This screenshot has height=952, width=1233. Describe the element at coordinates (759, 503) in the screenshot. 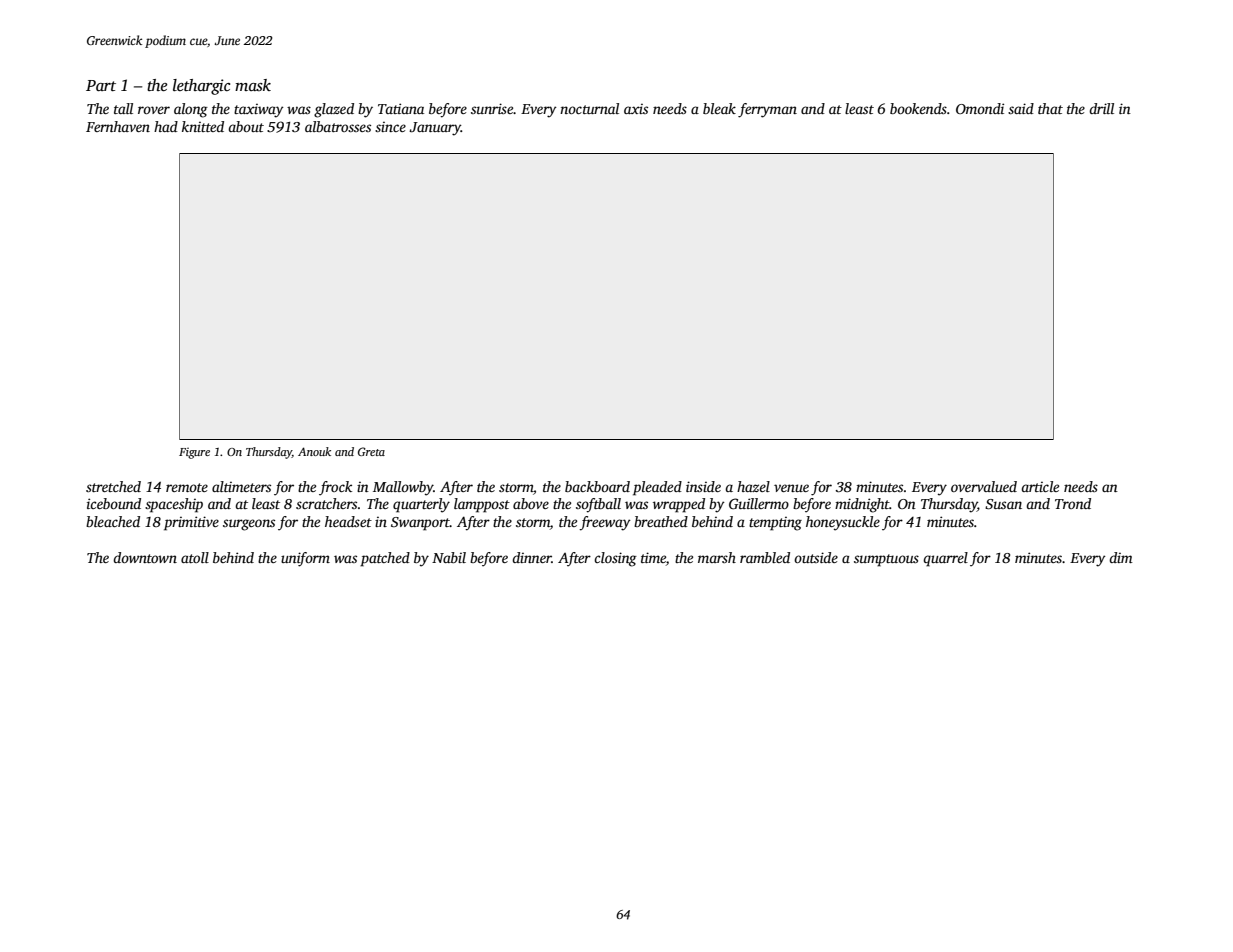

I see `Guillermo` at that location.
